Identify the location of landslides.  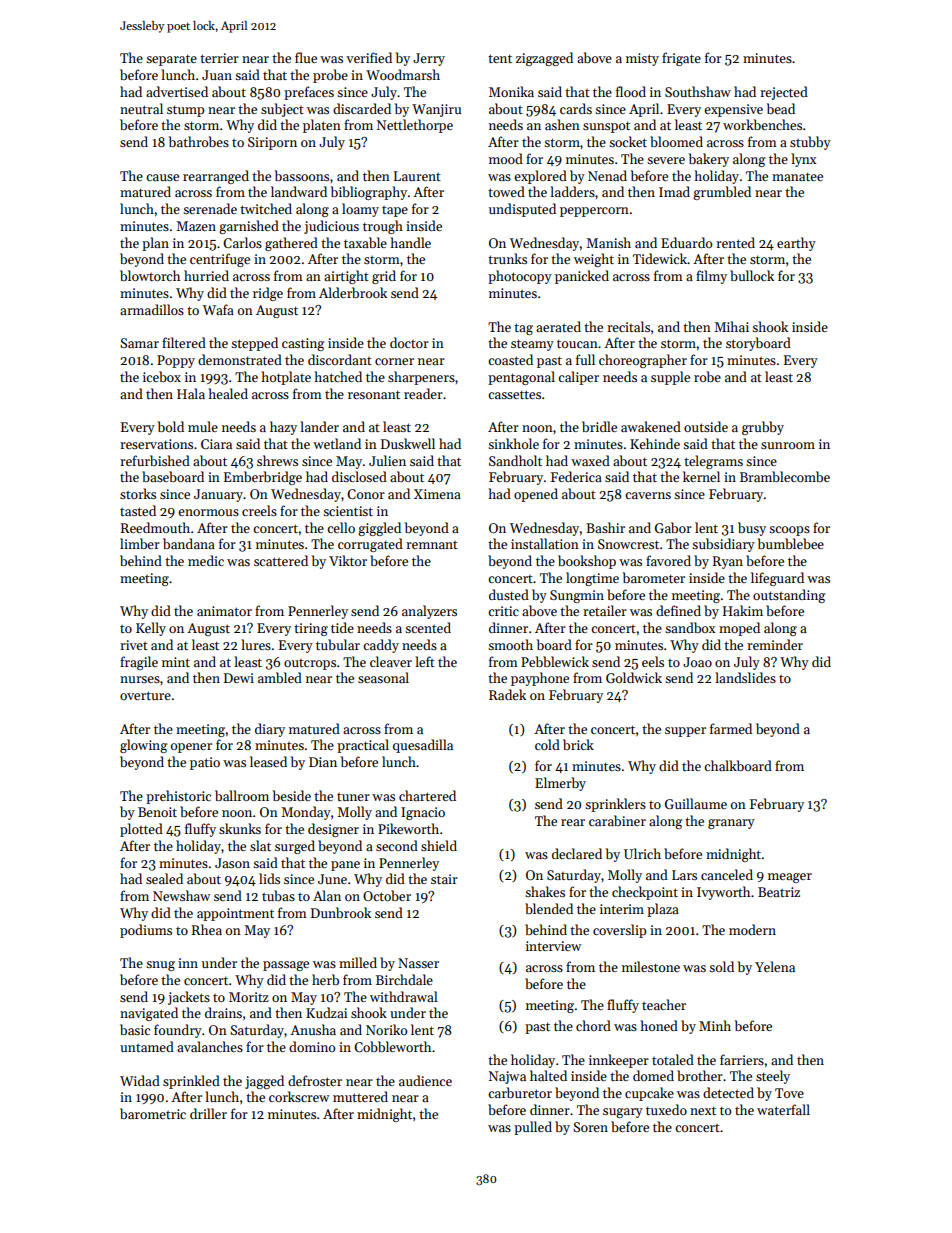
(745, 677).
